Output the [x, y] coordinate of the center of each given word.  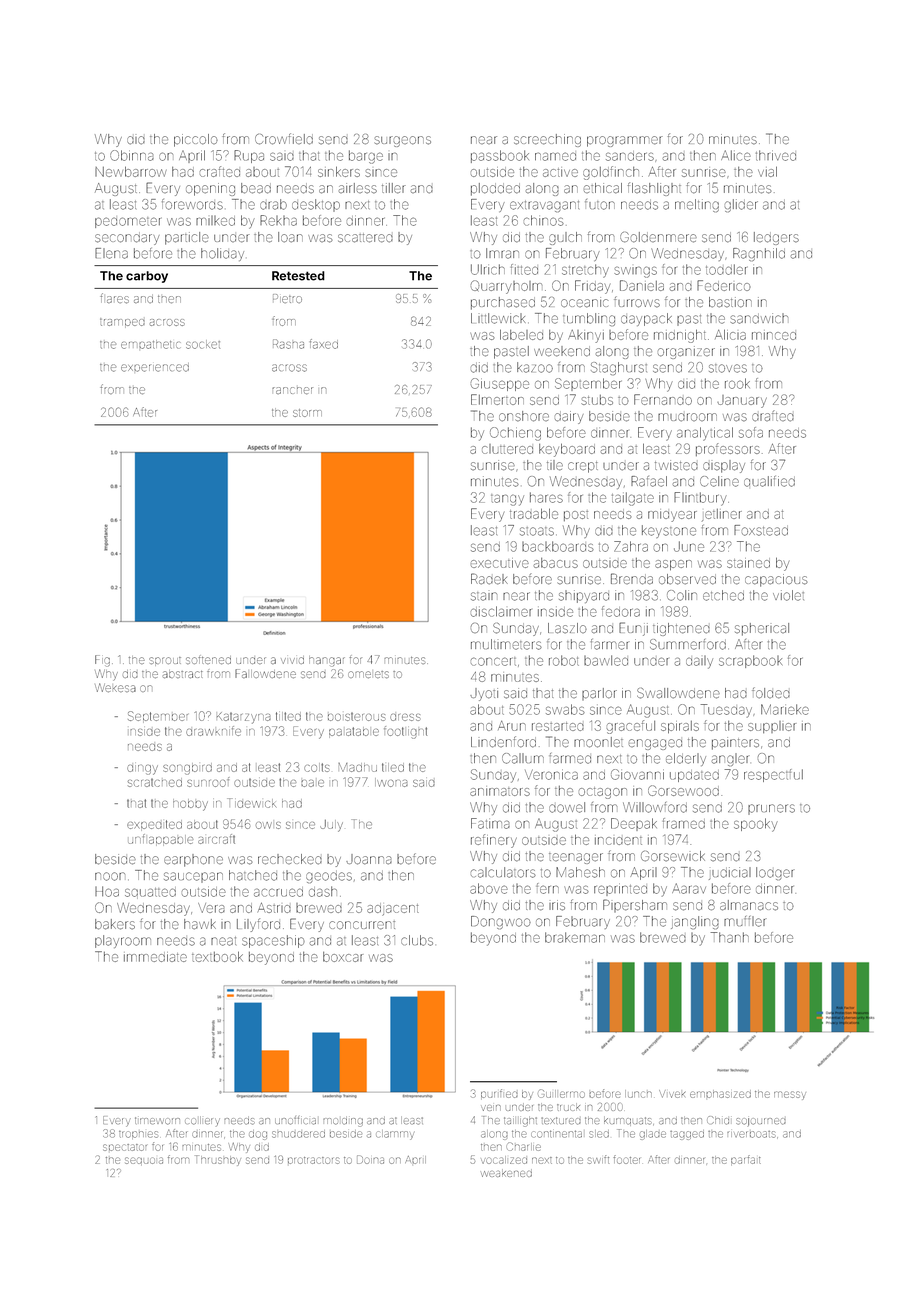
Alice [736, 155]
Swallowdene [678, 693]
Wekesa [115, 687]
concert [493, 661]
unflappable [160, 840]
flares [114, 298]
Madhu [357, 767]
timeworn [157, 1121]
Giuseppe [500, 384]
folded [771, 693]
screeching [547, 140]
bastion [730, 302]
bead [256, 188]
